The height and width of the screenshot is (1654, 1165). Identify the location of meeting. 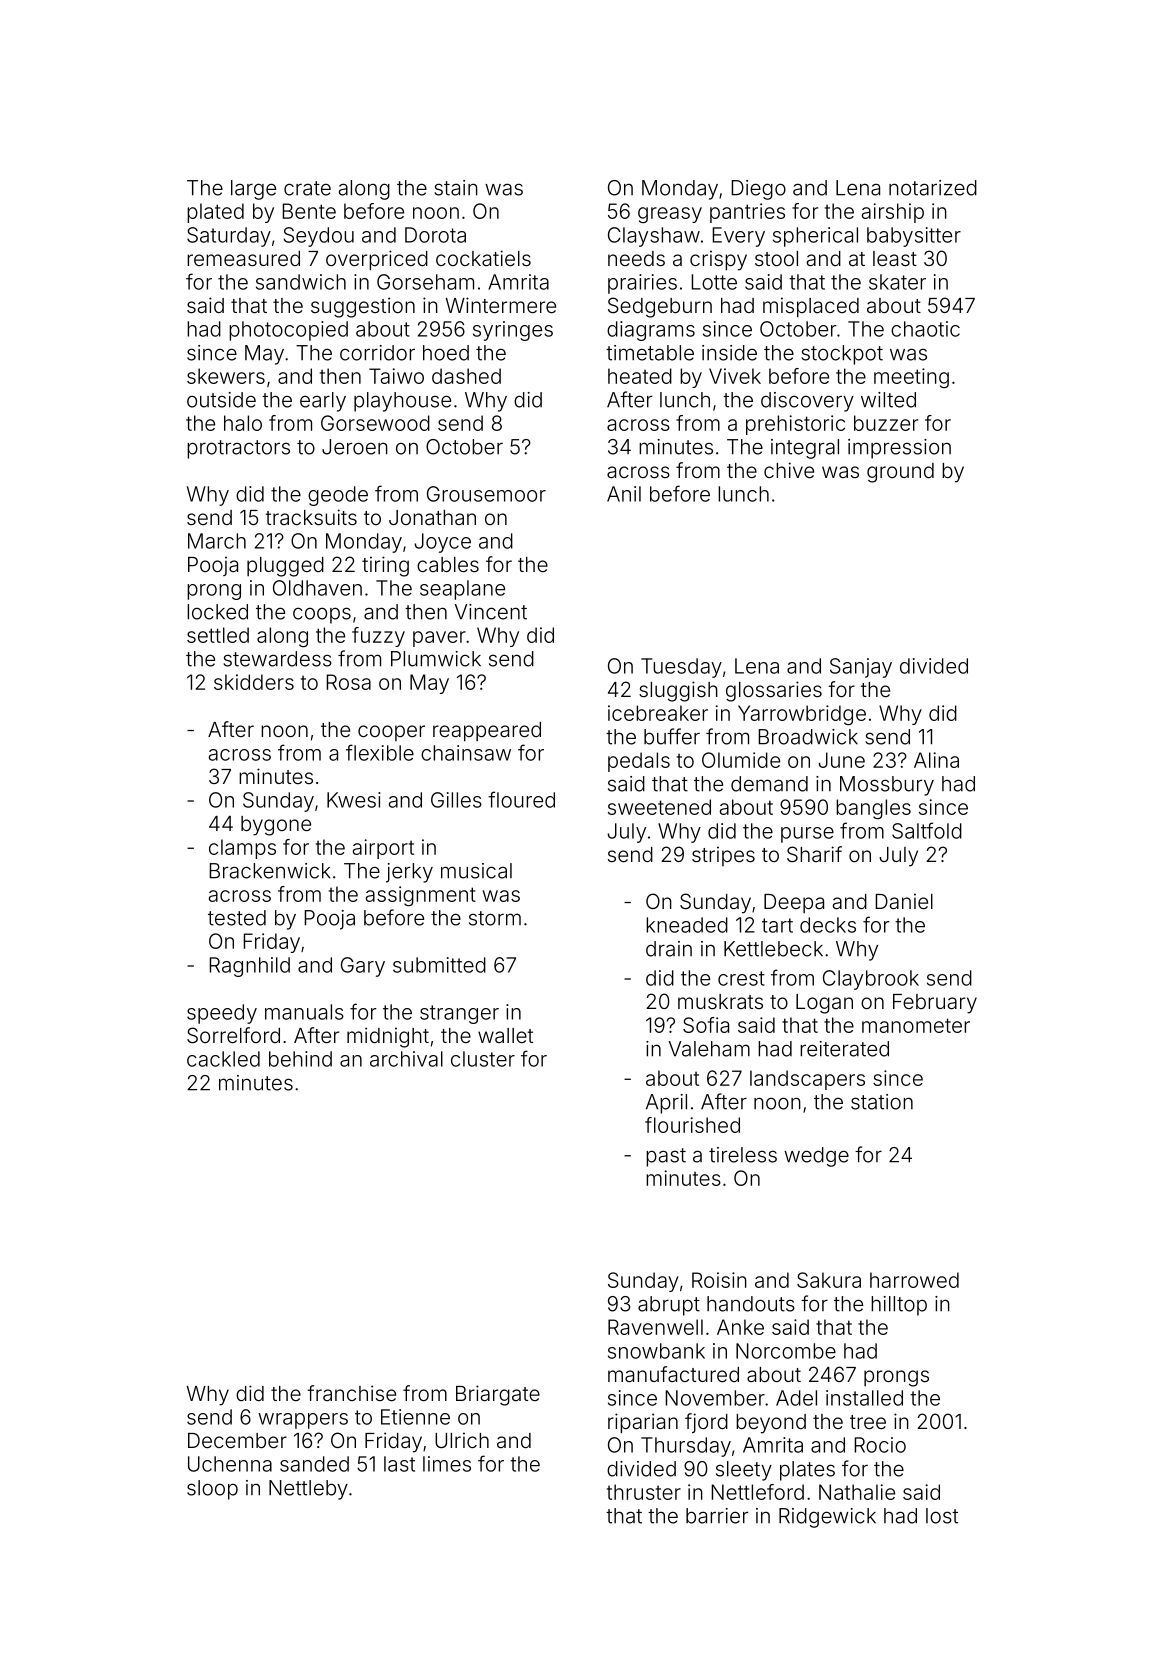
(911, 378).
